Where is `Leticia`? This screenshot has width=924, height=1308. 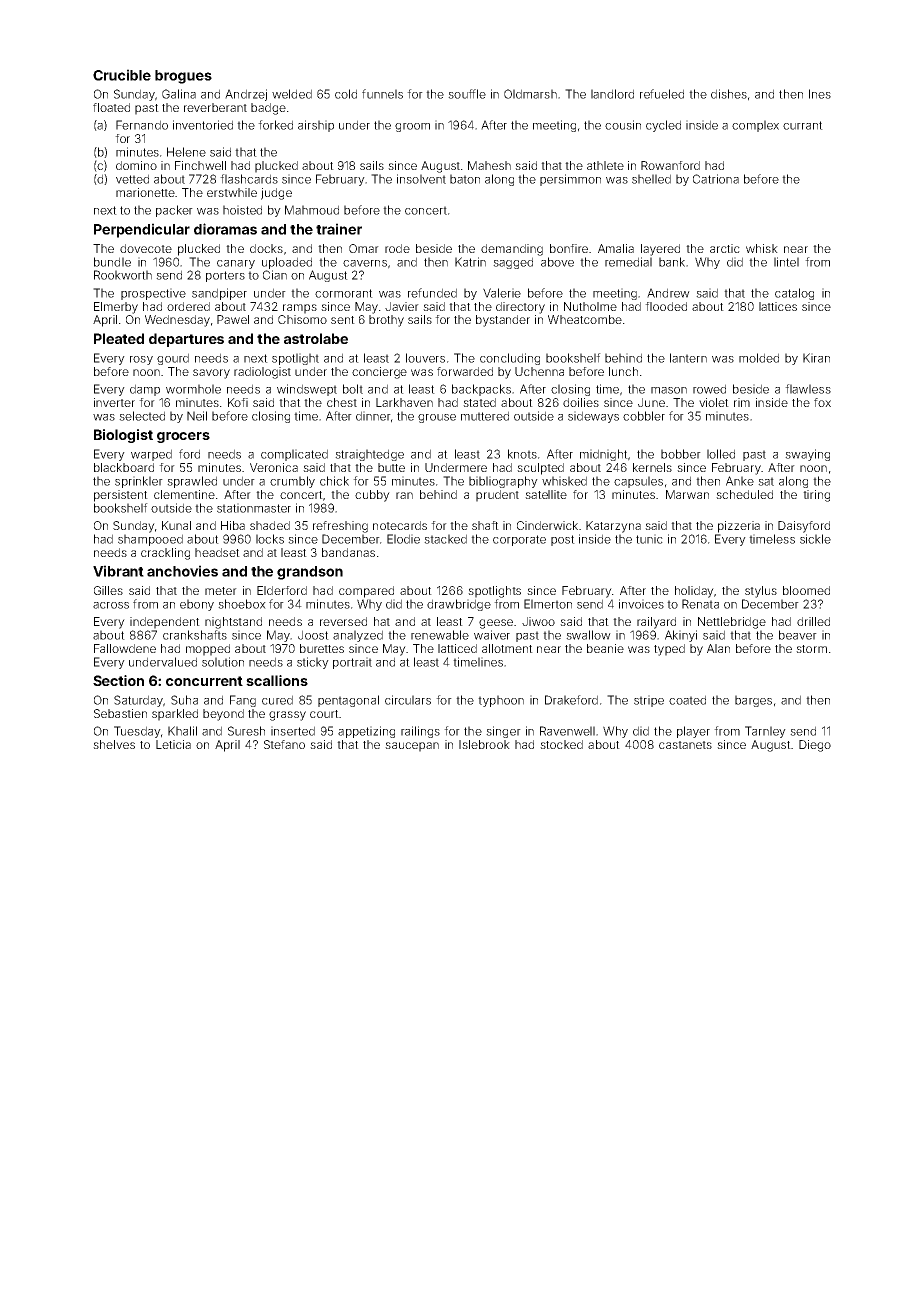 Leticia is located at coordinates (173, 744).
